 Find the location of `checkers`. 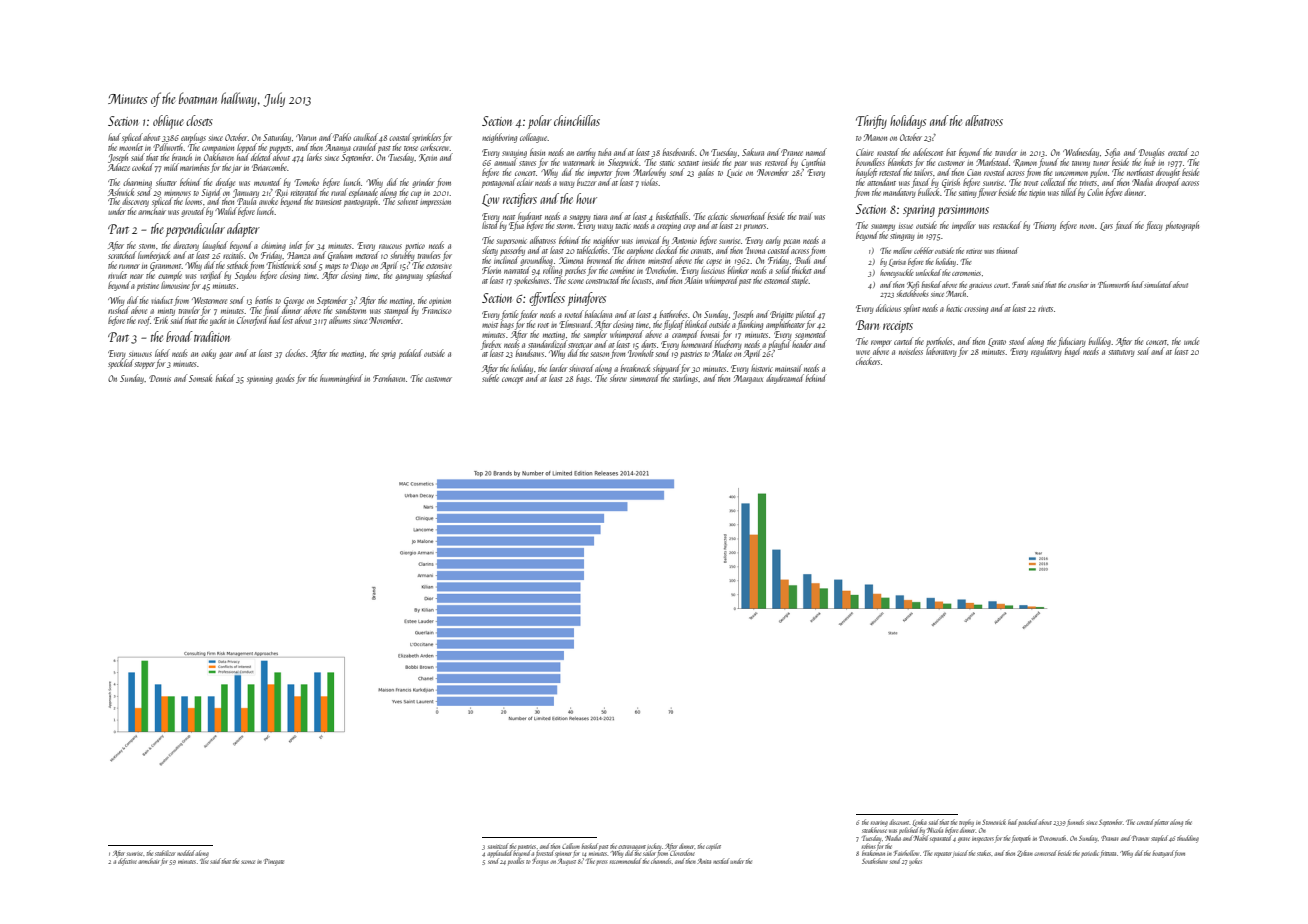

checkers is located at coordinates (868, 361).
